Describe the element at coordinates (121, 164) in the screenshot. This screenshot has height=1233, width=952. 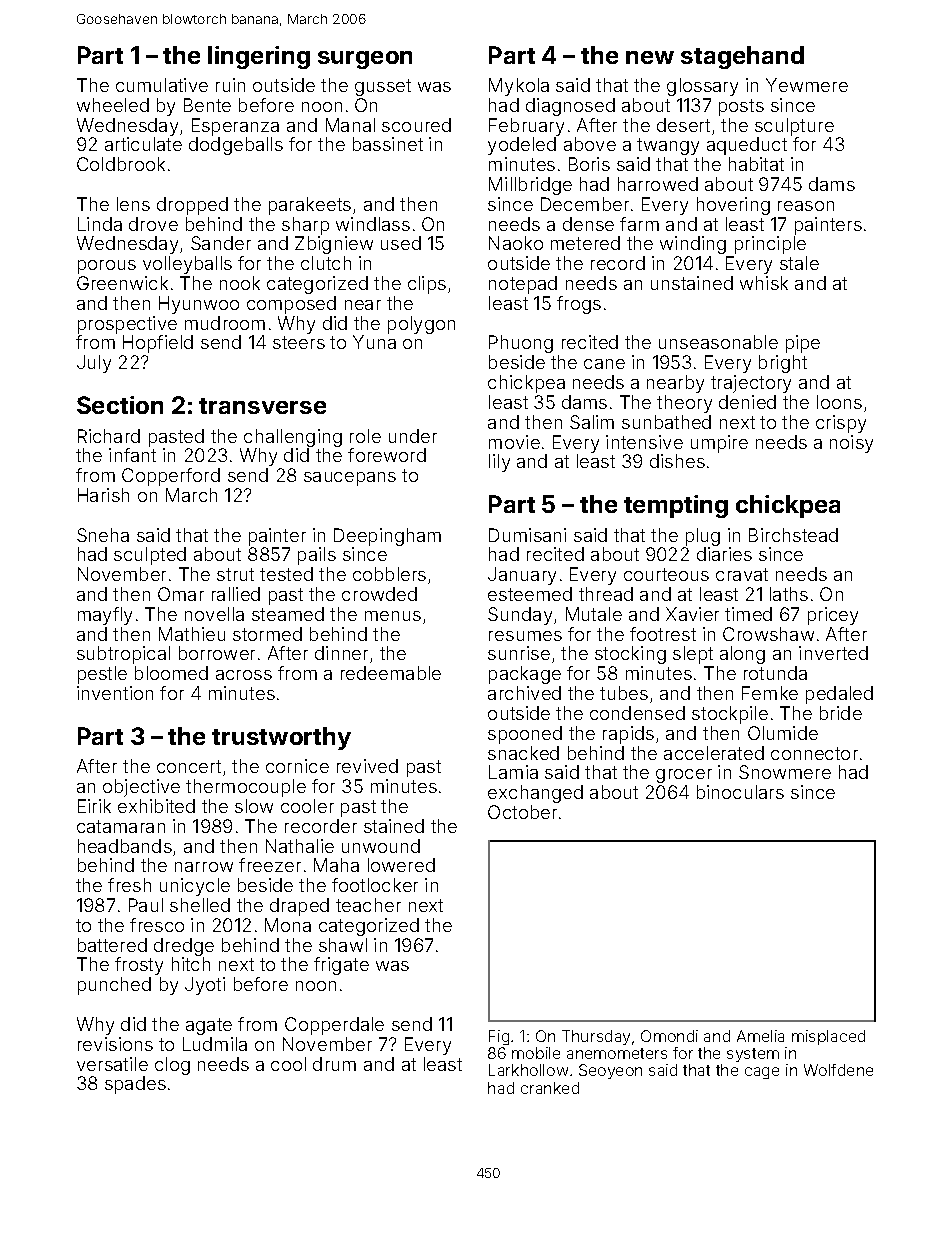
I see `Coldbrook` at that location.
